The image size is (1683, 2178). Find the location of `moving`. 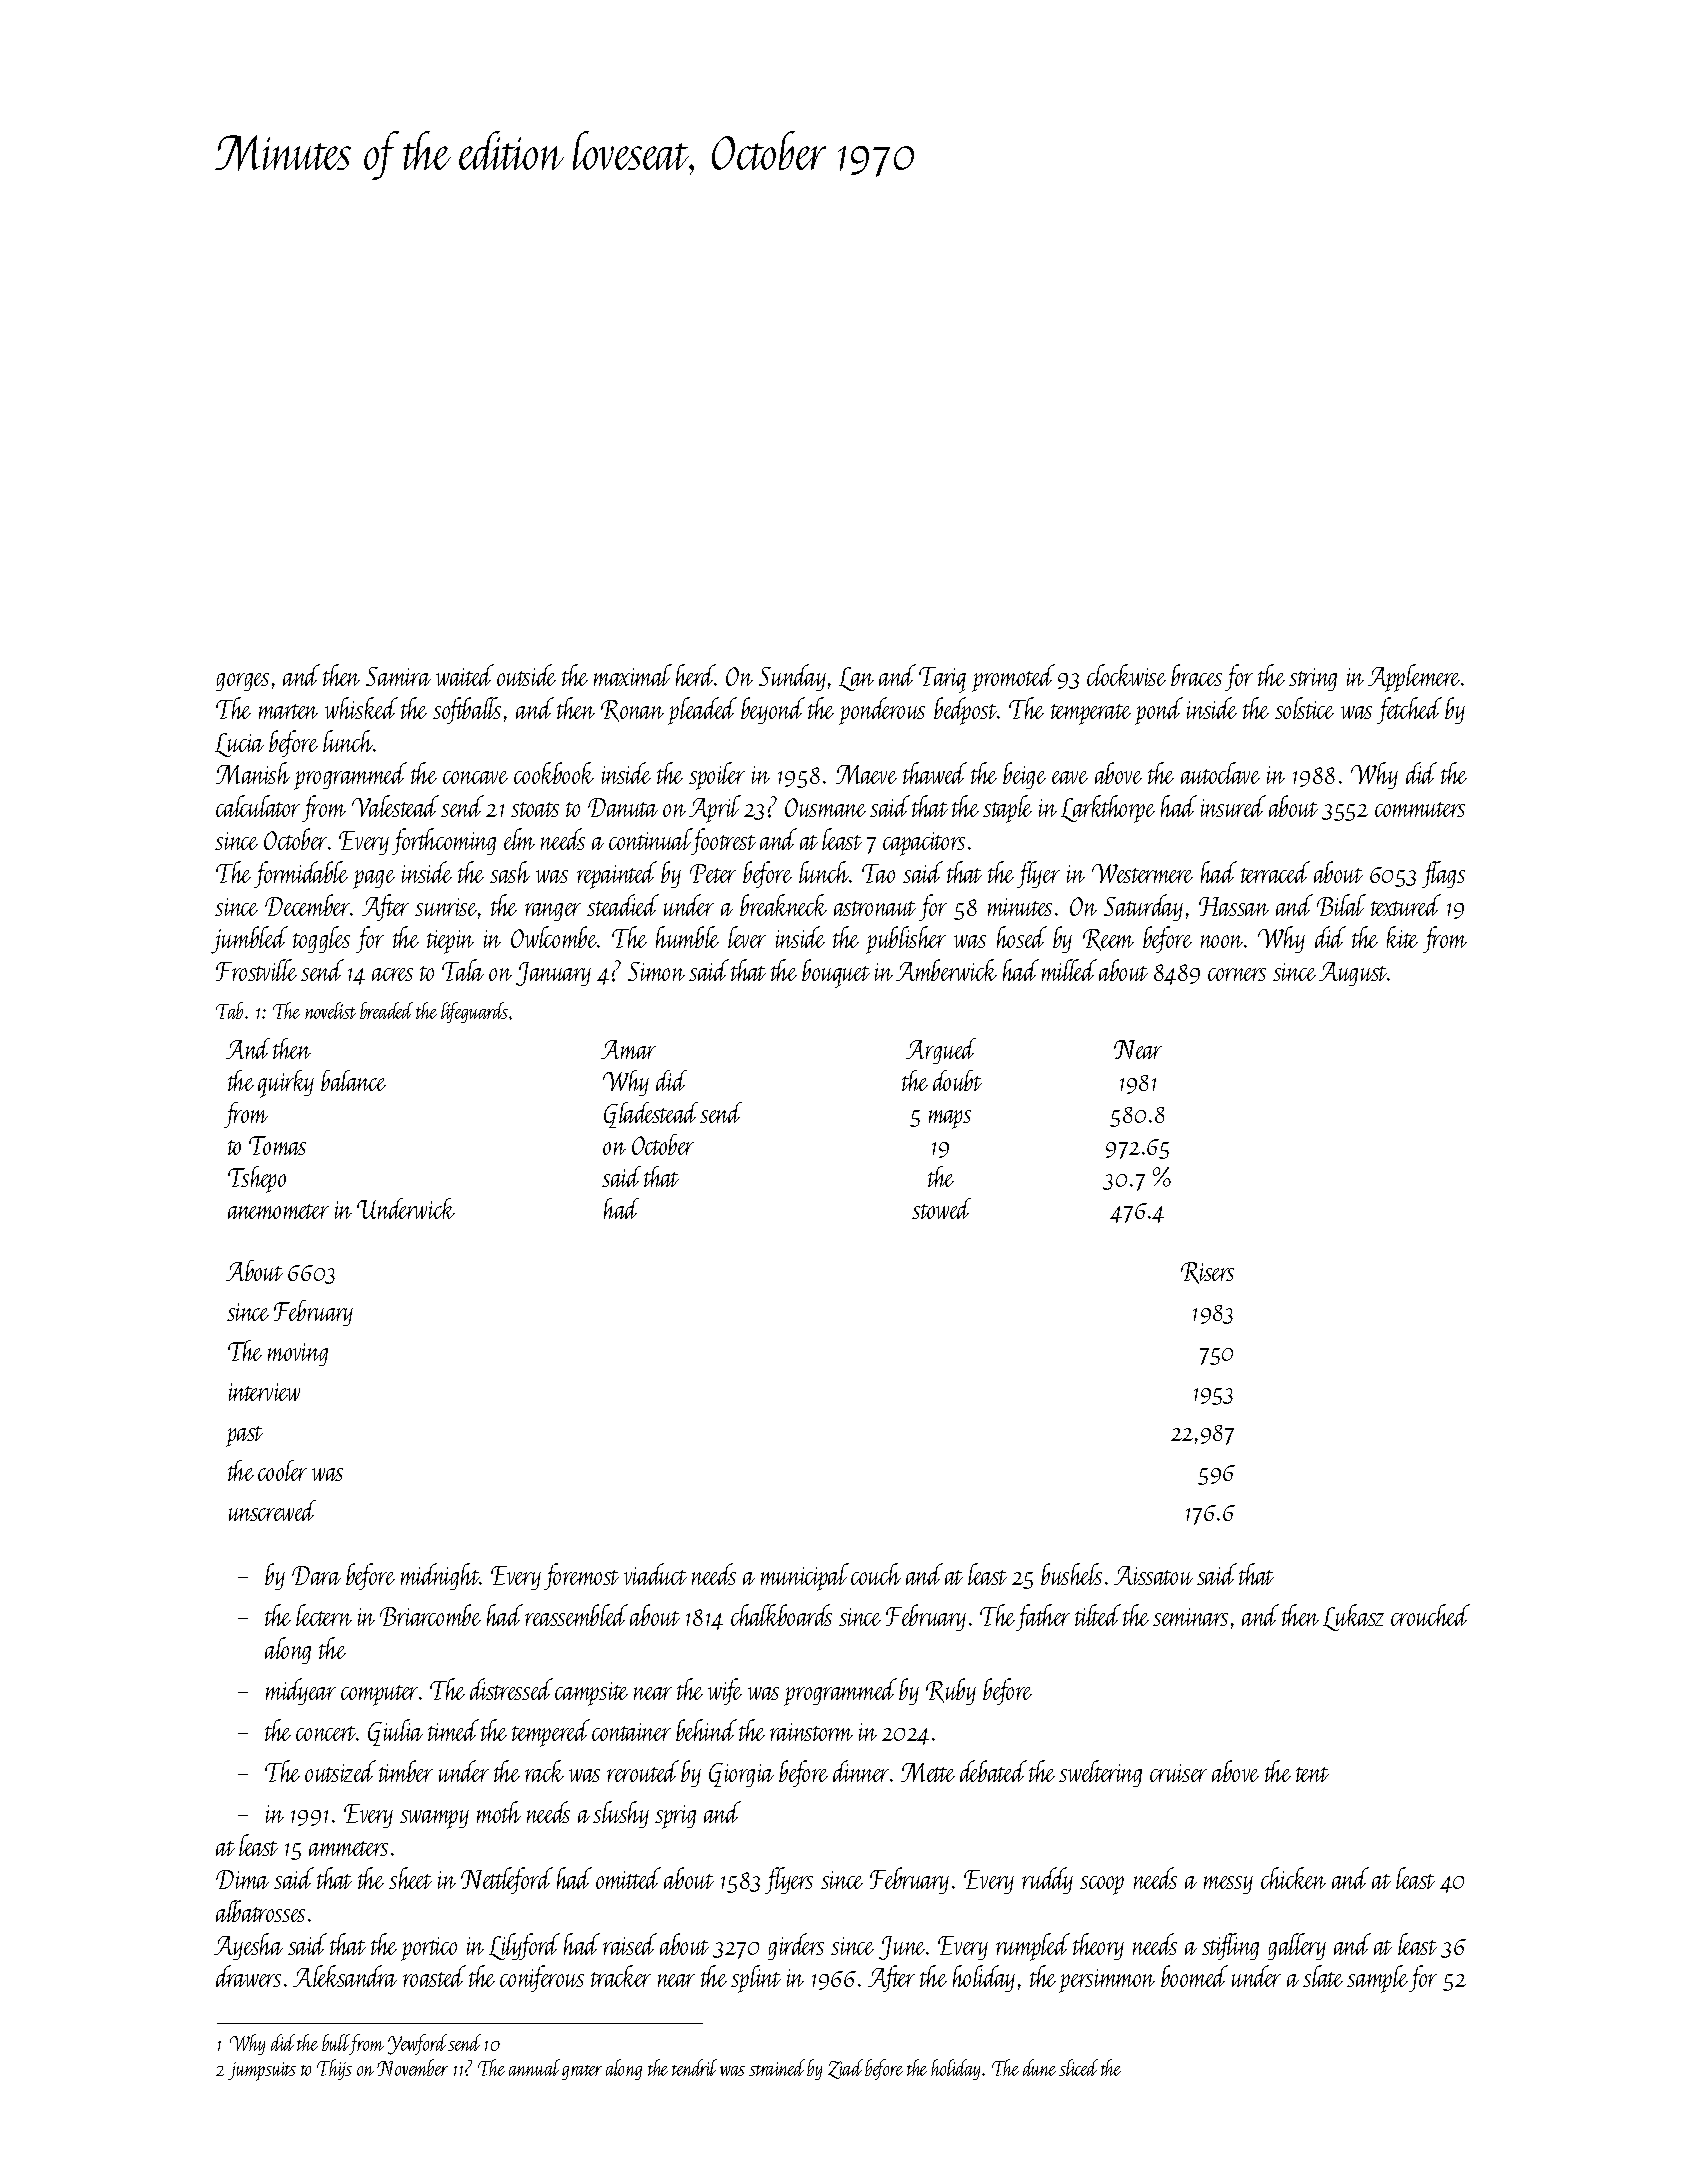

moving is located at coordinates (298, 1354).
